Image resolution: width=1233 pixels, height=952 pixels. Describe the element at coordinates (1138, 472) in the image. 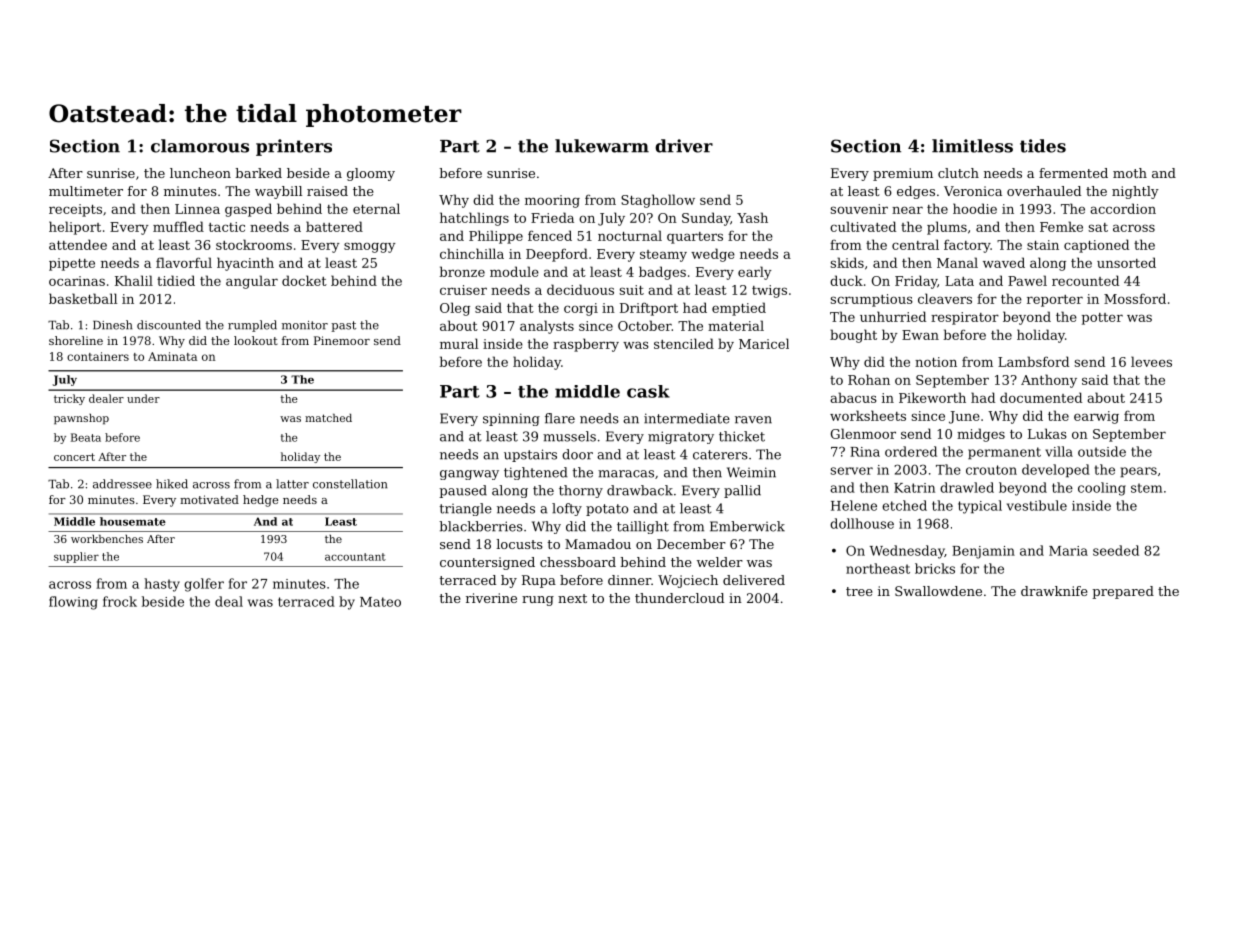

I see `pears` at that location.
